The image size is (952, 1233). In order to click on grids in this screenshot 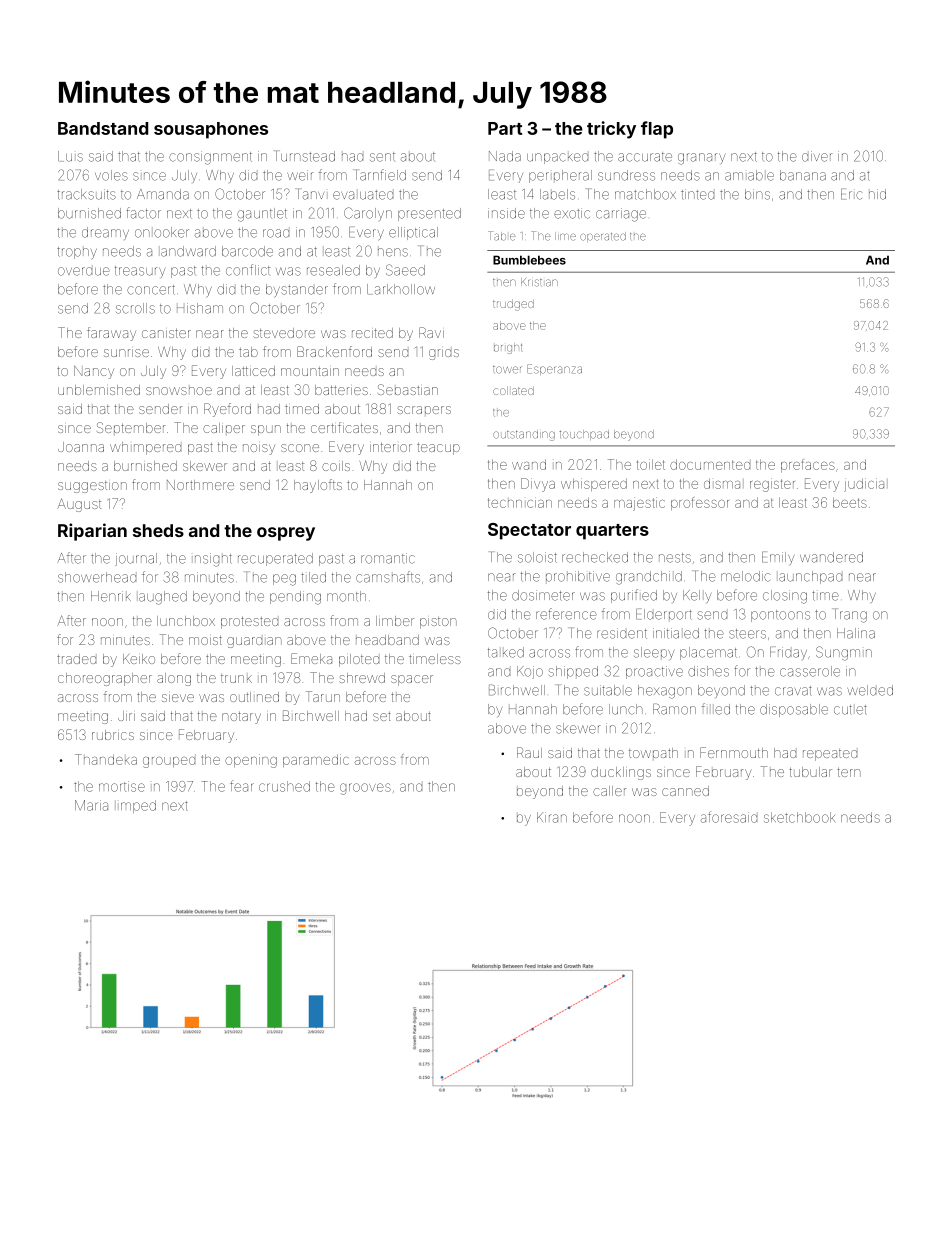, I will do `click(444, 354)`.
